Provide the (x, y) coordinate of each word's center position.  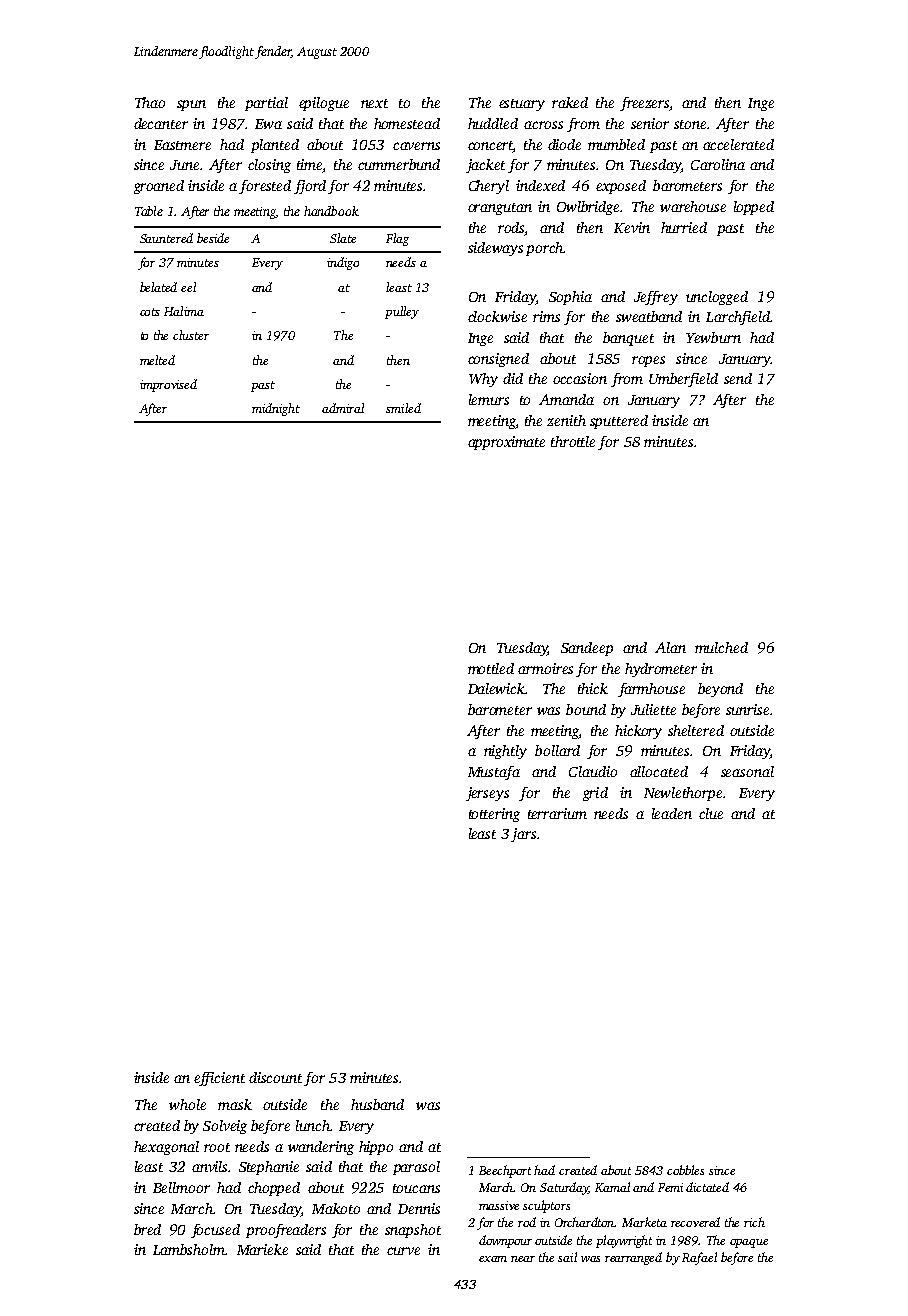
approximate (506, 443)
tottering (494, 815)
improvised (168, 385)
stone (690, 124)
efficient (219, 1079)
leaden (672, 813)
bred (147, 1229)
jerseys (487, 794)
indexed (540, 185)
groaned (159, 187)
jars (523, 835)
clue (711, 813)
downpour (505, 1241)
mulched (721, 647)
